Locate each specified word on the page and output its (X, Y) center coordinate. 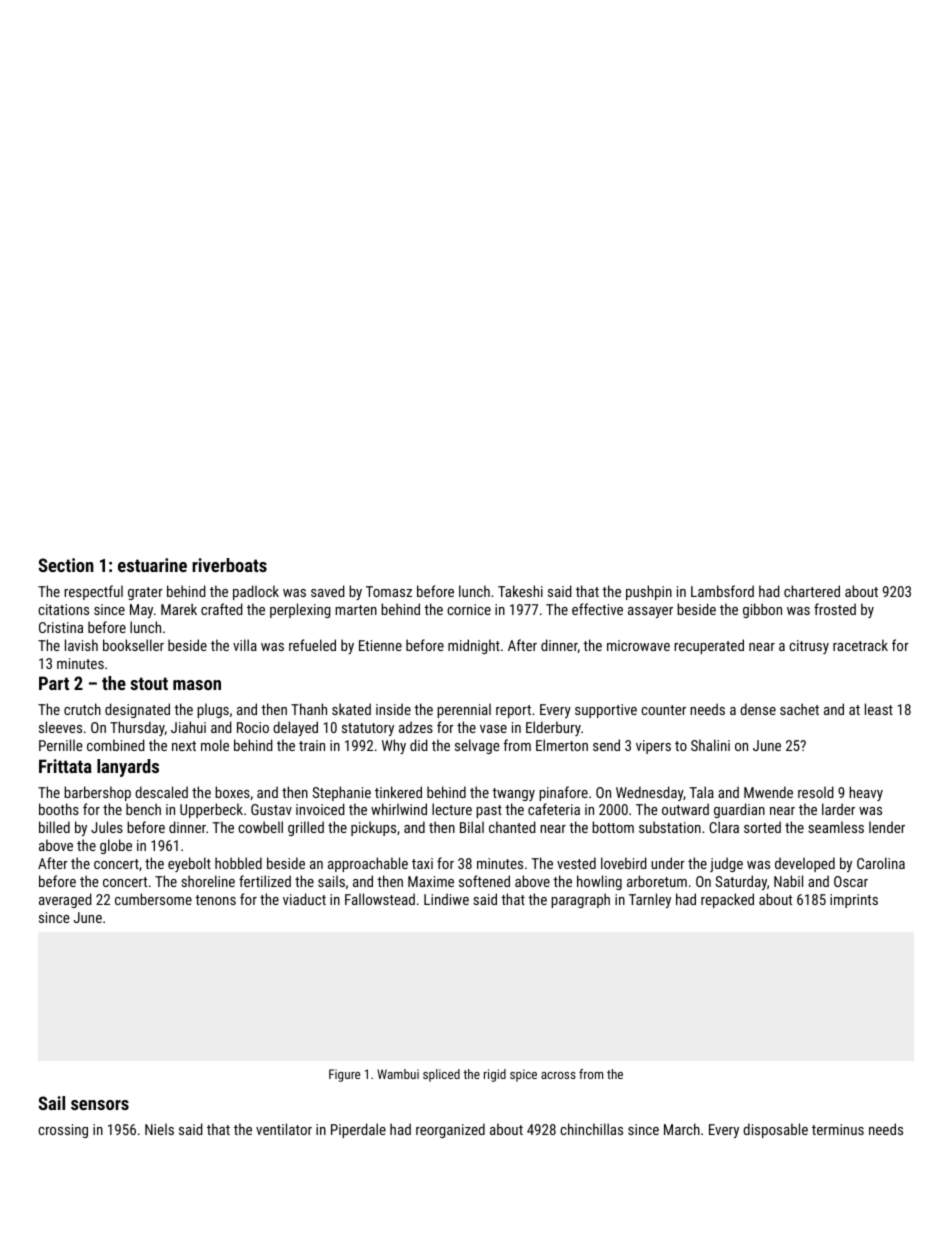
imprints (854, 901)
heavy (866, 793)
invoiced (320, 809)
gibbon (762, 610)
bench (143, 809)
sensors (100, 1105)
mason (197, 685)
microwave (638, 645)
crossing (63, 1131)
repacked (727, 900)
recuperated (709, 646)
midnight (474, 646)
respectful (93, 592)
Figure (344, 1075)
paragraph (580, 900)
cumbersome (153, 899)
